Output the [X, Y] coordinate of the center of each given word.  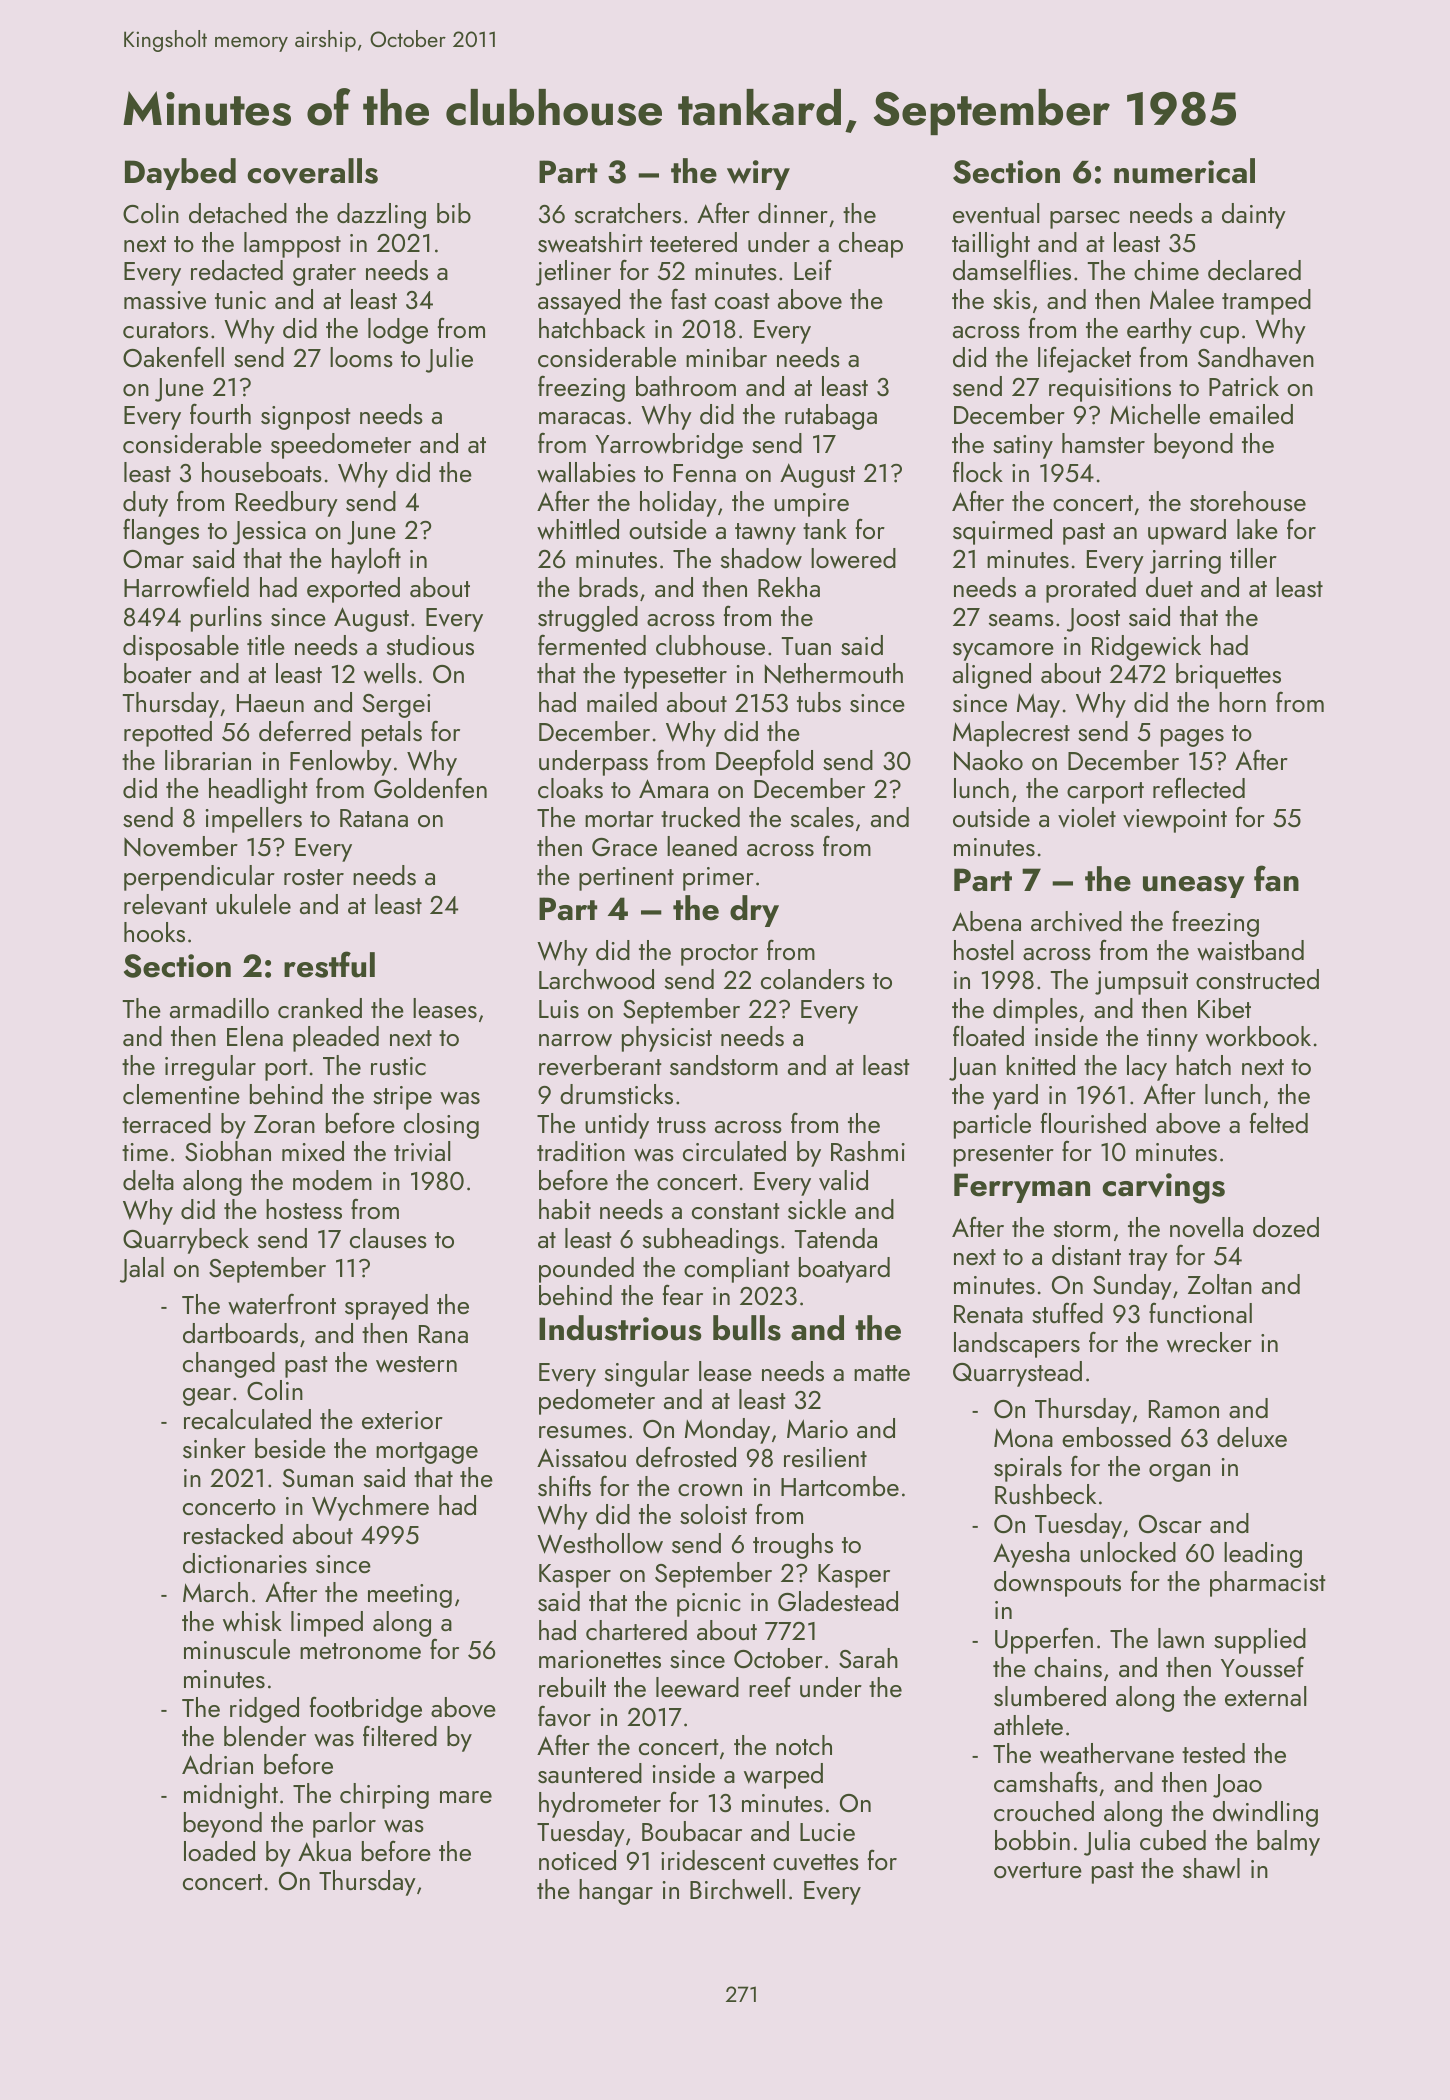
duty [145, 504]
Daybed [180, 174]
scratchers [628, 213]
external [1265, 1696]
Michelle [1155, 414]
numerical [1184, 171]
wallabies [586, 472]
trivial [422, 1151]
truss [681, 1125]
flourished [1093, 1122]
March [215, 1592]
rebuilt [572, 1687]
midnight [231, 1796]
